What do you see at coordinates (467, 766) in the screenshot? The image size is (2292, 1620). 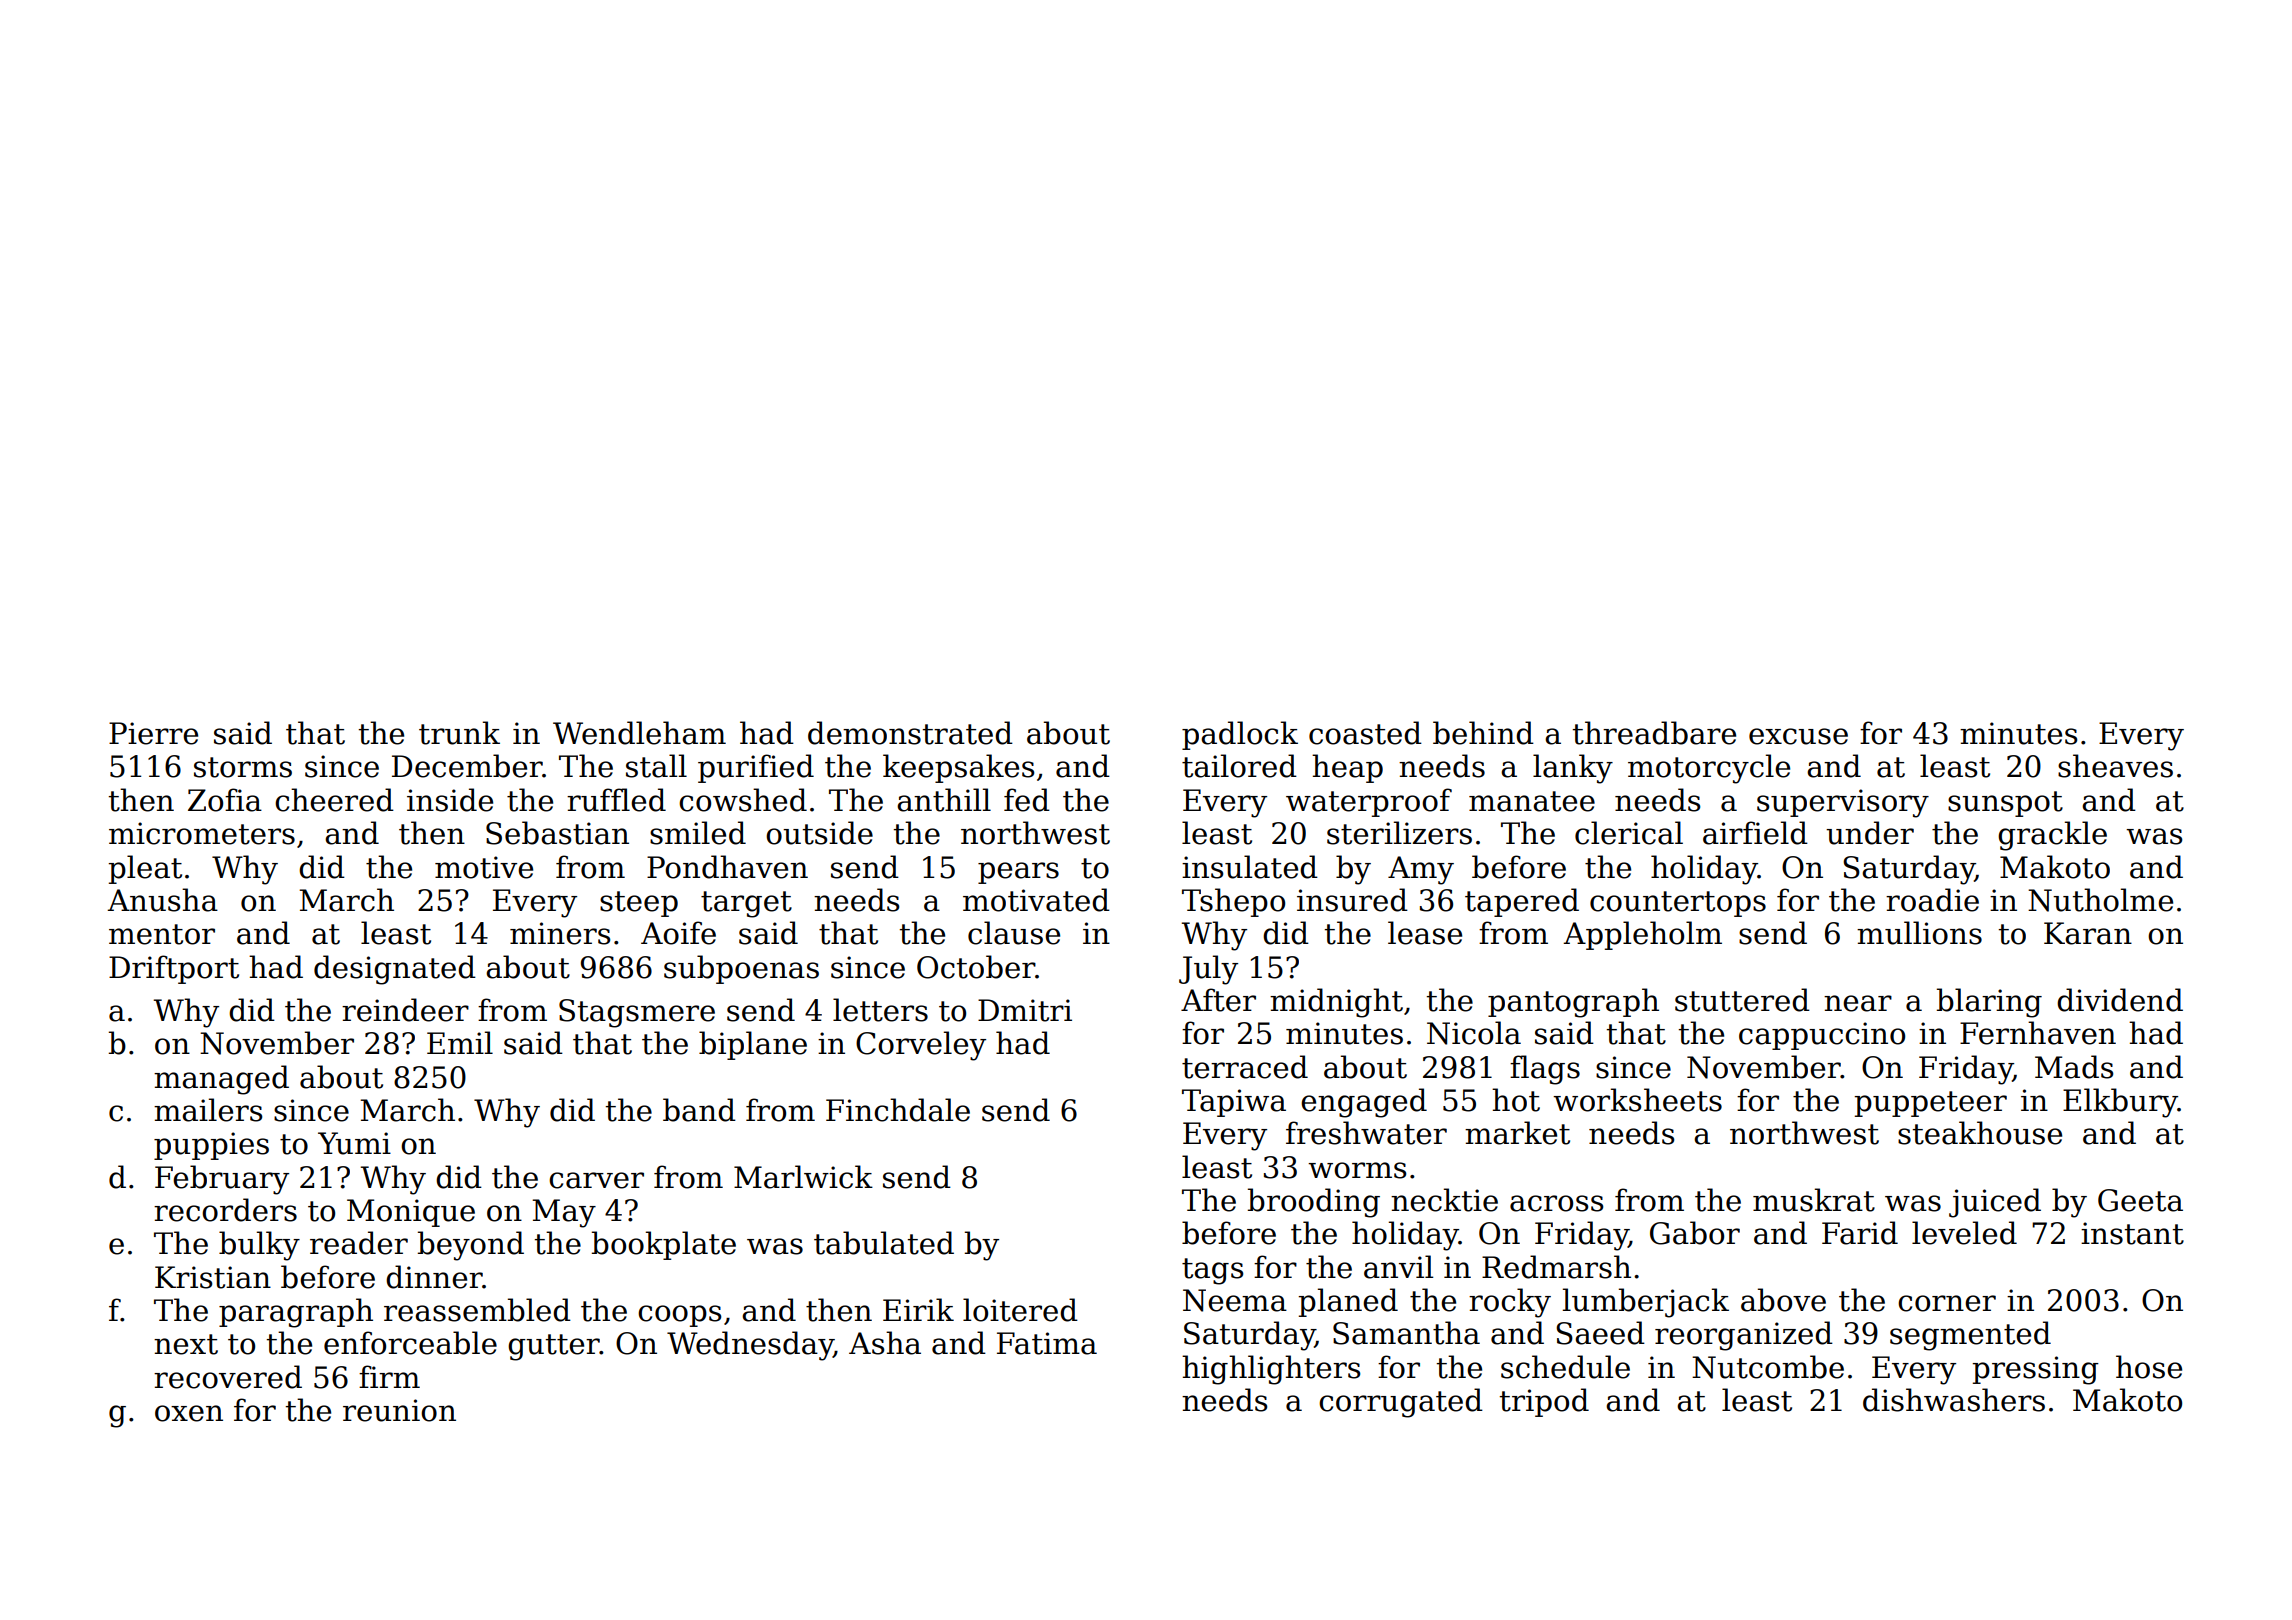 I see `December` at bounding box center [467, 766].
